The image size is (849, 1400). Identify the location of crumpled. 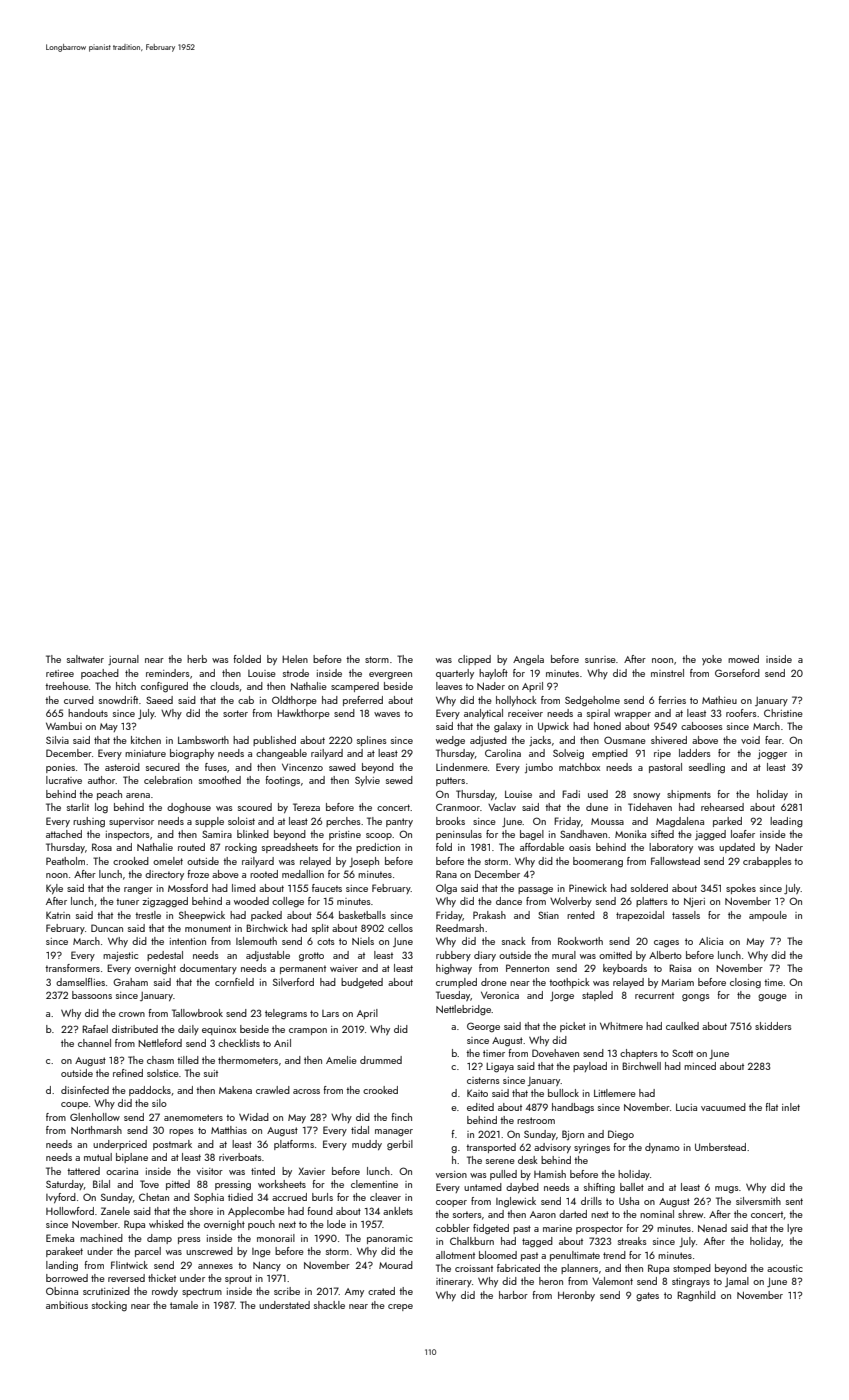
(456, 983).
